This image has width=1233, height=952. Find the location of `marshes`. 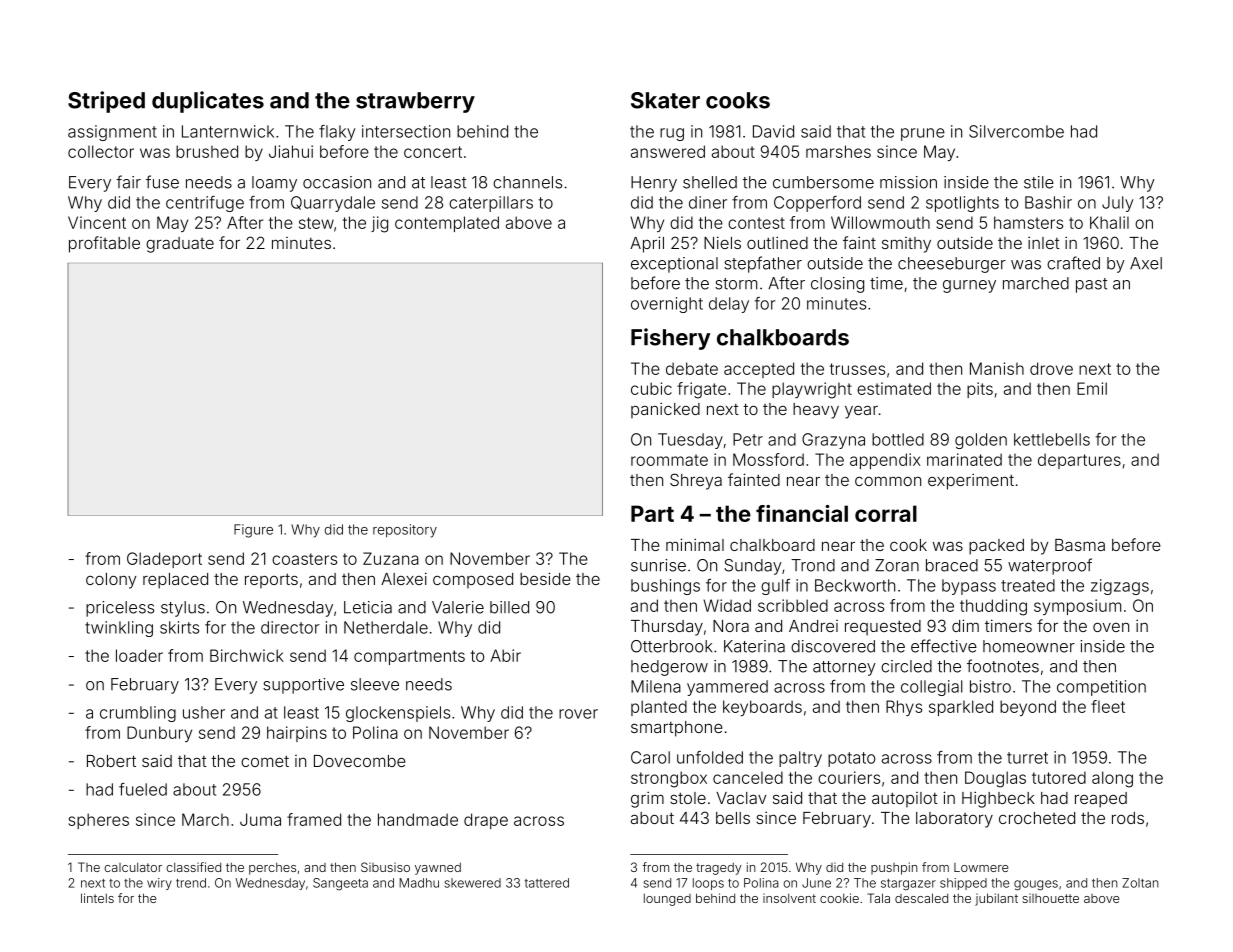

marshes is located at coordinates (838, 151).
